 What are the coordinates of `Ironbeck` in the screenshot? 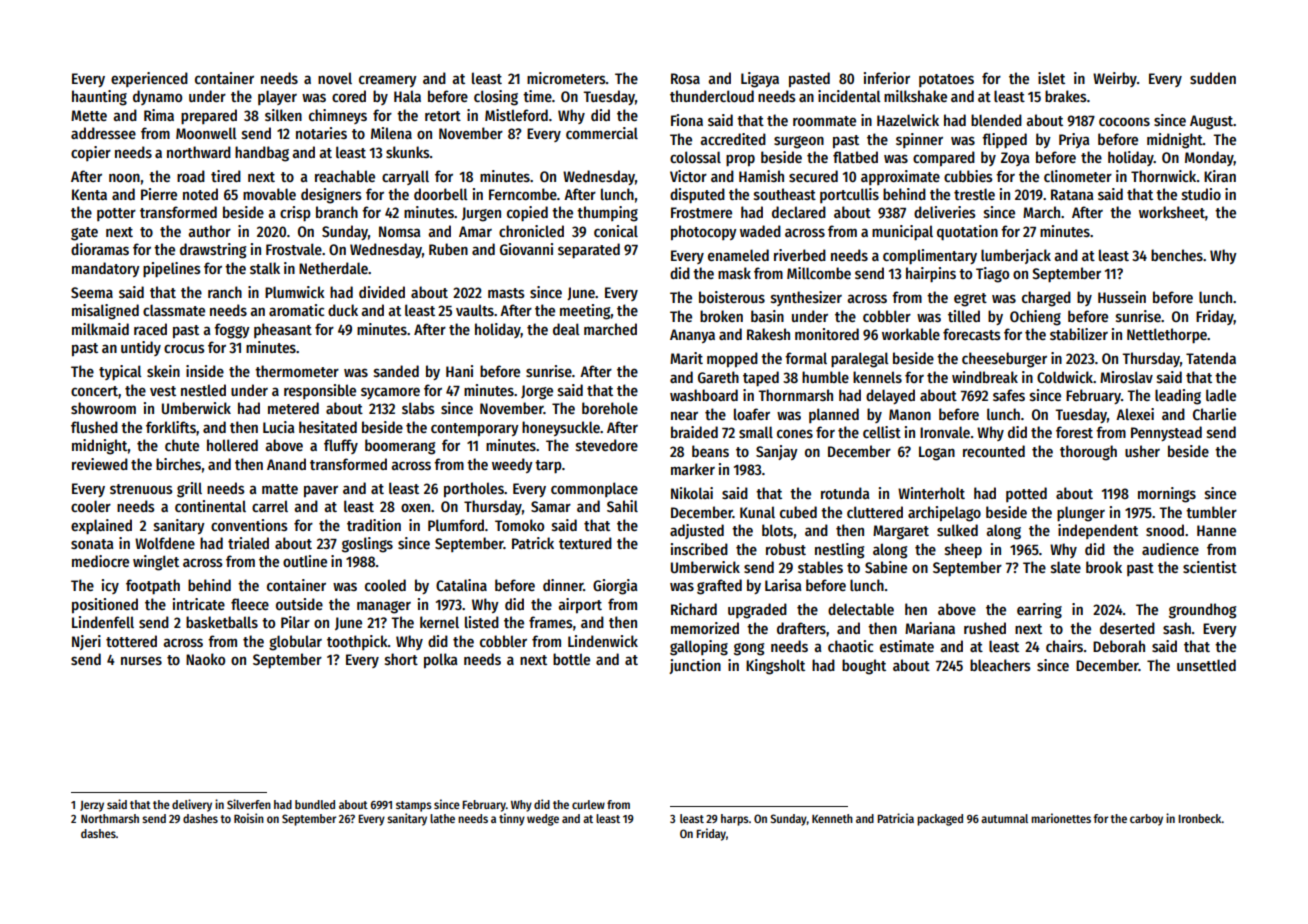 It's located at (1200, 818).
